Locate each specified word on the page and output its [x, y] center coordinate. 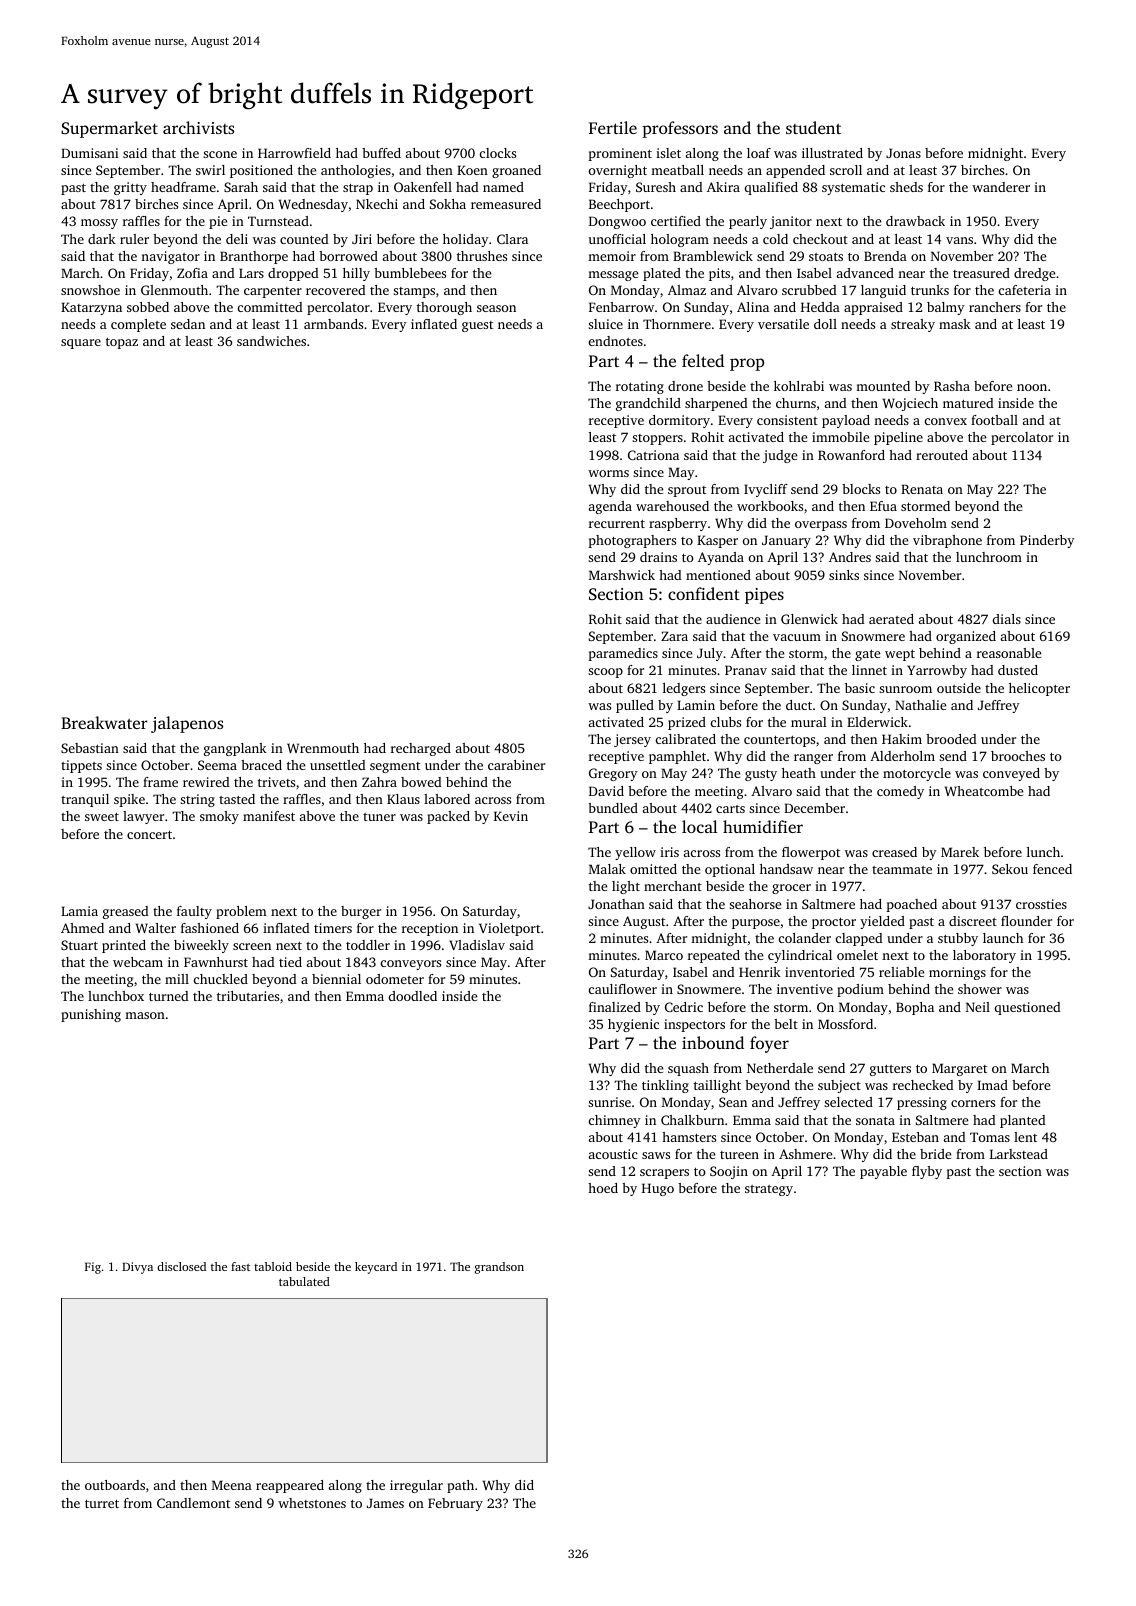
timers [333, 928]
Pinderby [1047, 541]
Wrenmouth [323, 748]
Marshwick [622, 575]
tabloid [273, 1266]
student [813, 127]
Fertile [613, 127]
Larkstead [1019, 1154]
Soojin [729, 1172]
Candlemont [193, 1503]
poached [912, 905]
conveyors [411, 965]
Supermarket [109, 129]
